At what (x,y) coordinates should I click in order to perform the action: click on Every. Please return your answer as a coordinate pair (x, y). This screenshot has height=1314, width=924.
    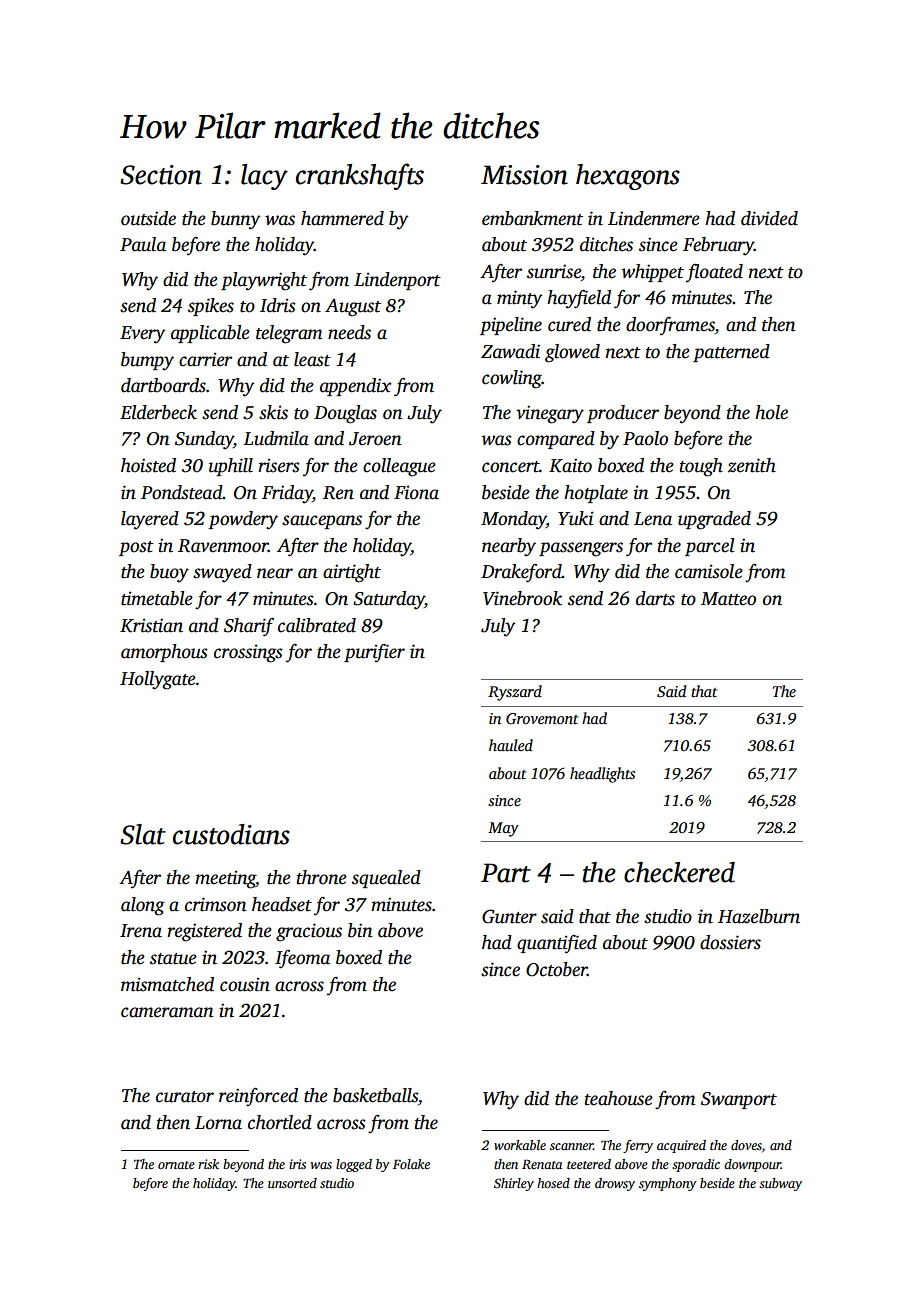
    Looking at the image, I should click on (142, 335).
